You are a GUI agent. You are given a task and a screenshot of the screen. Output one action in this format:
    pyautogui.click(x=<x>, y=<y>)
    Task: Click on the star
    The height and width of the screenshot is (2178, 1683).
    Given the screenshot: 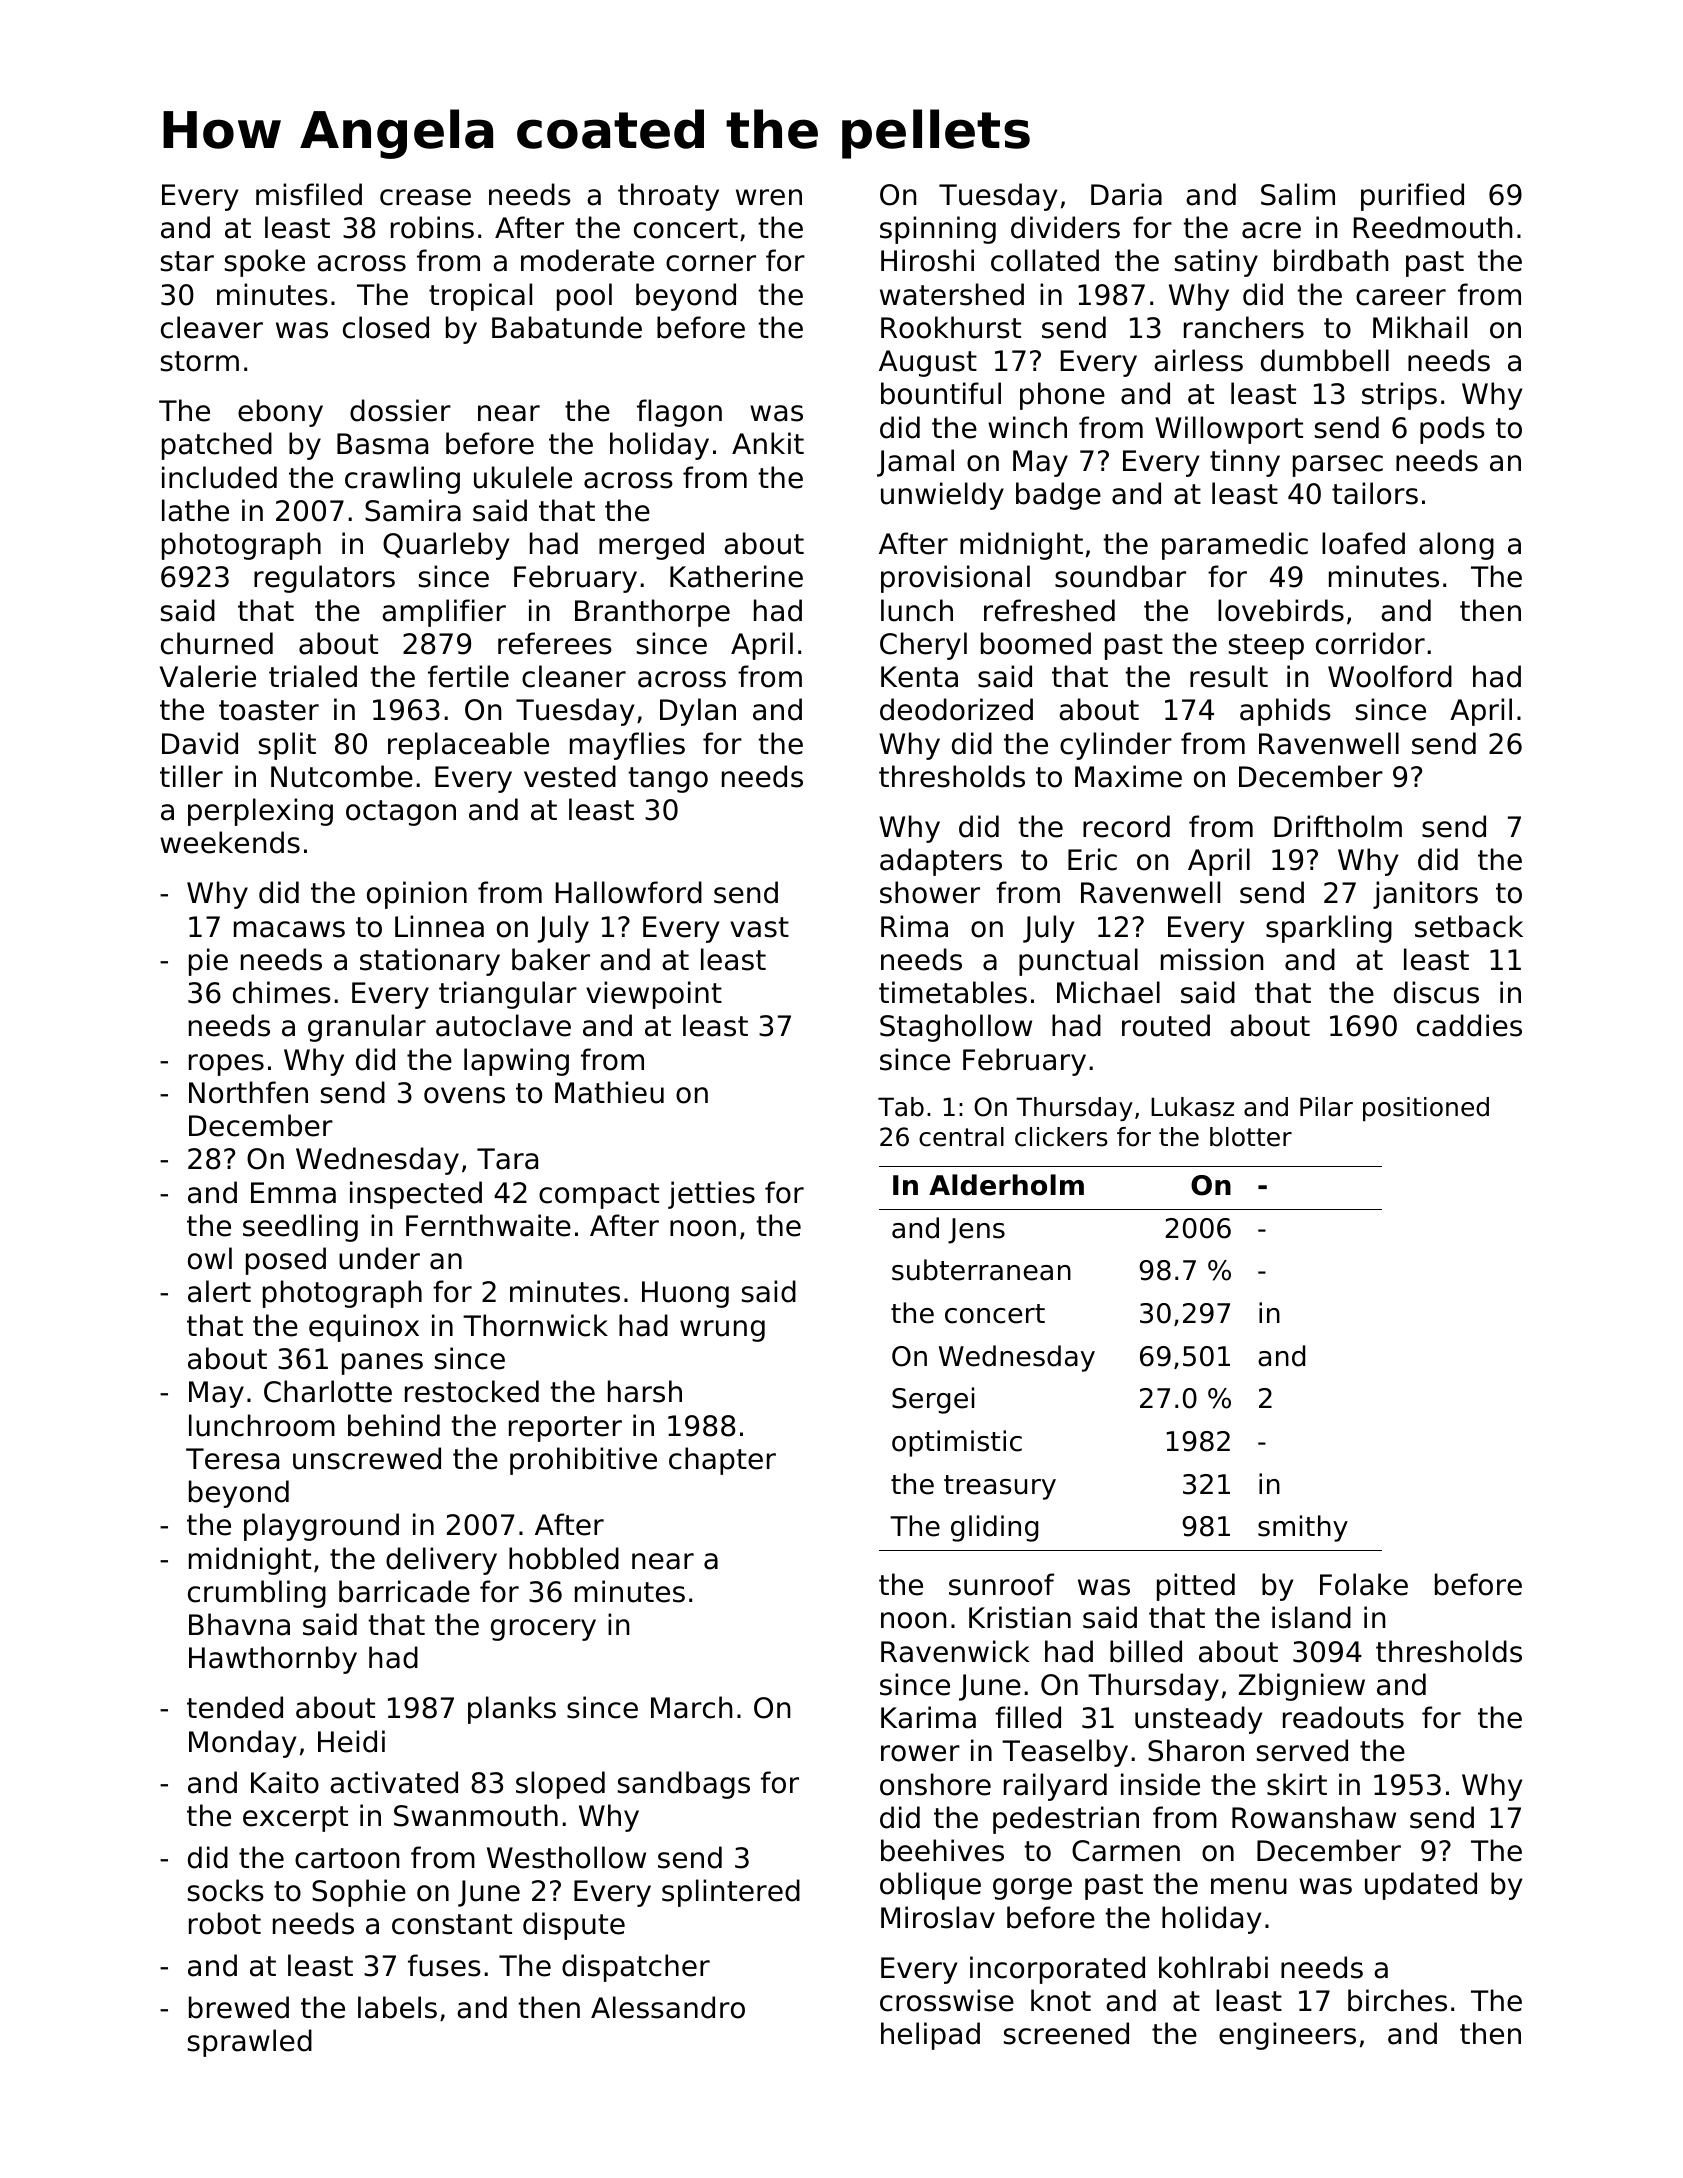 What is the action you would take?
    pyautogui.click(x=187, y=261)
